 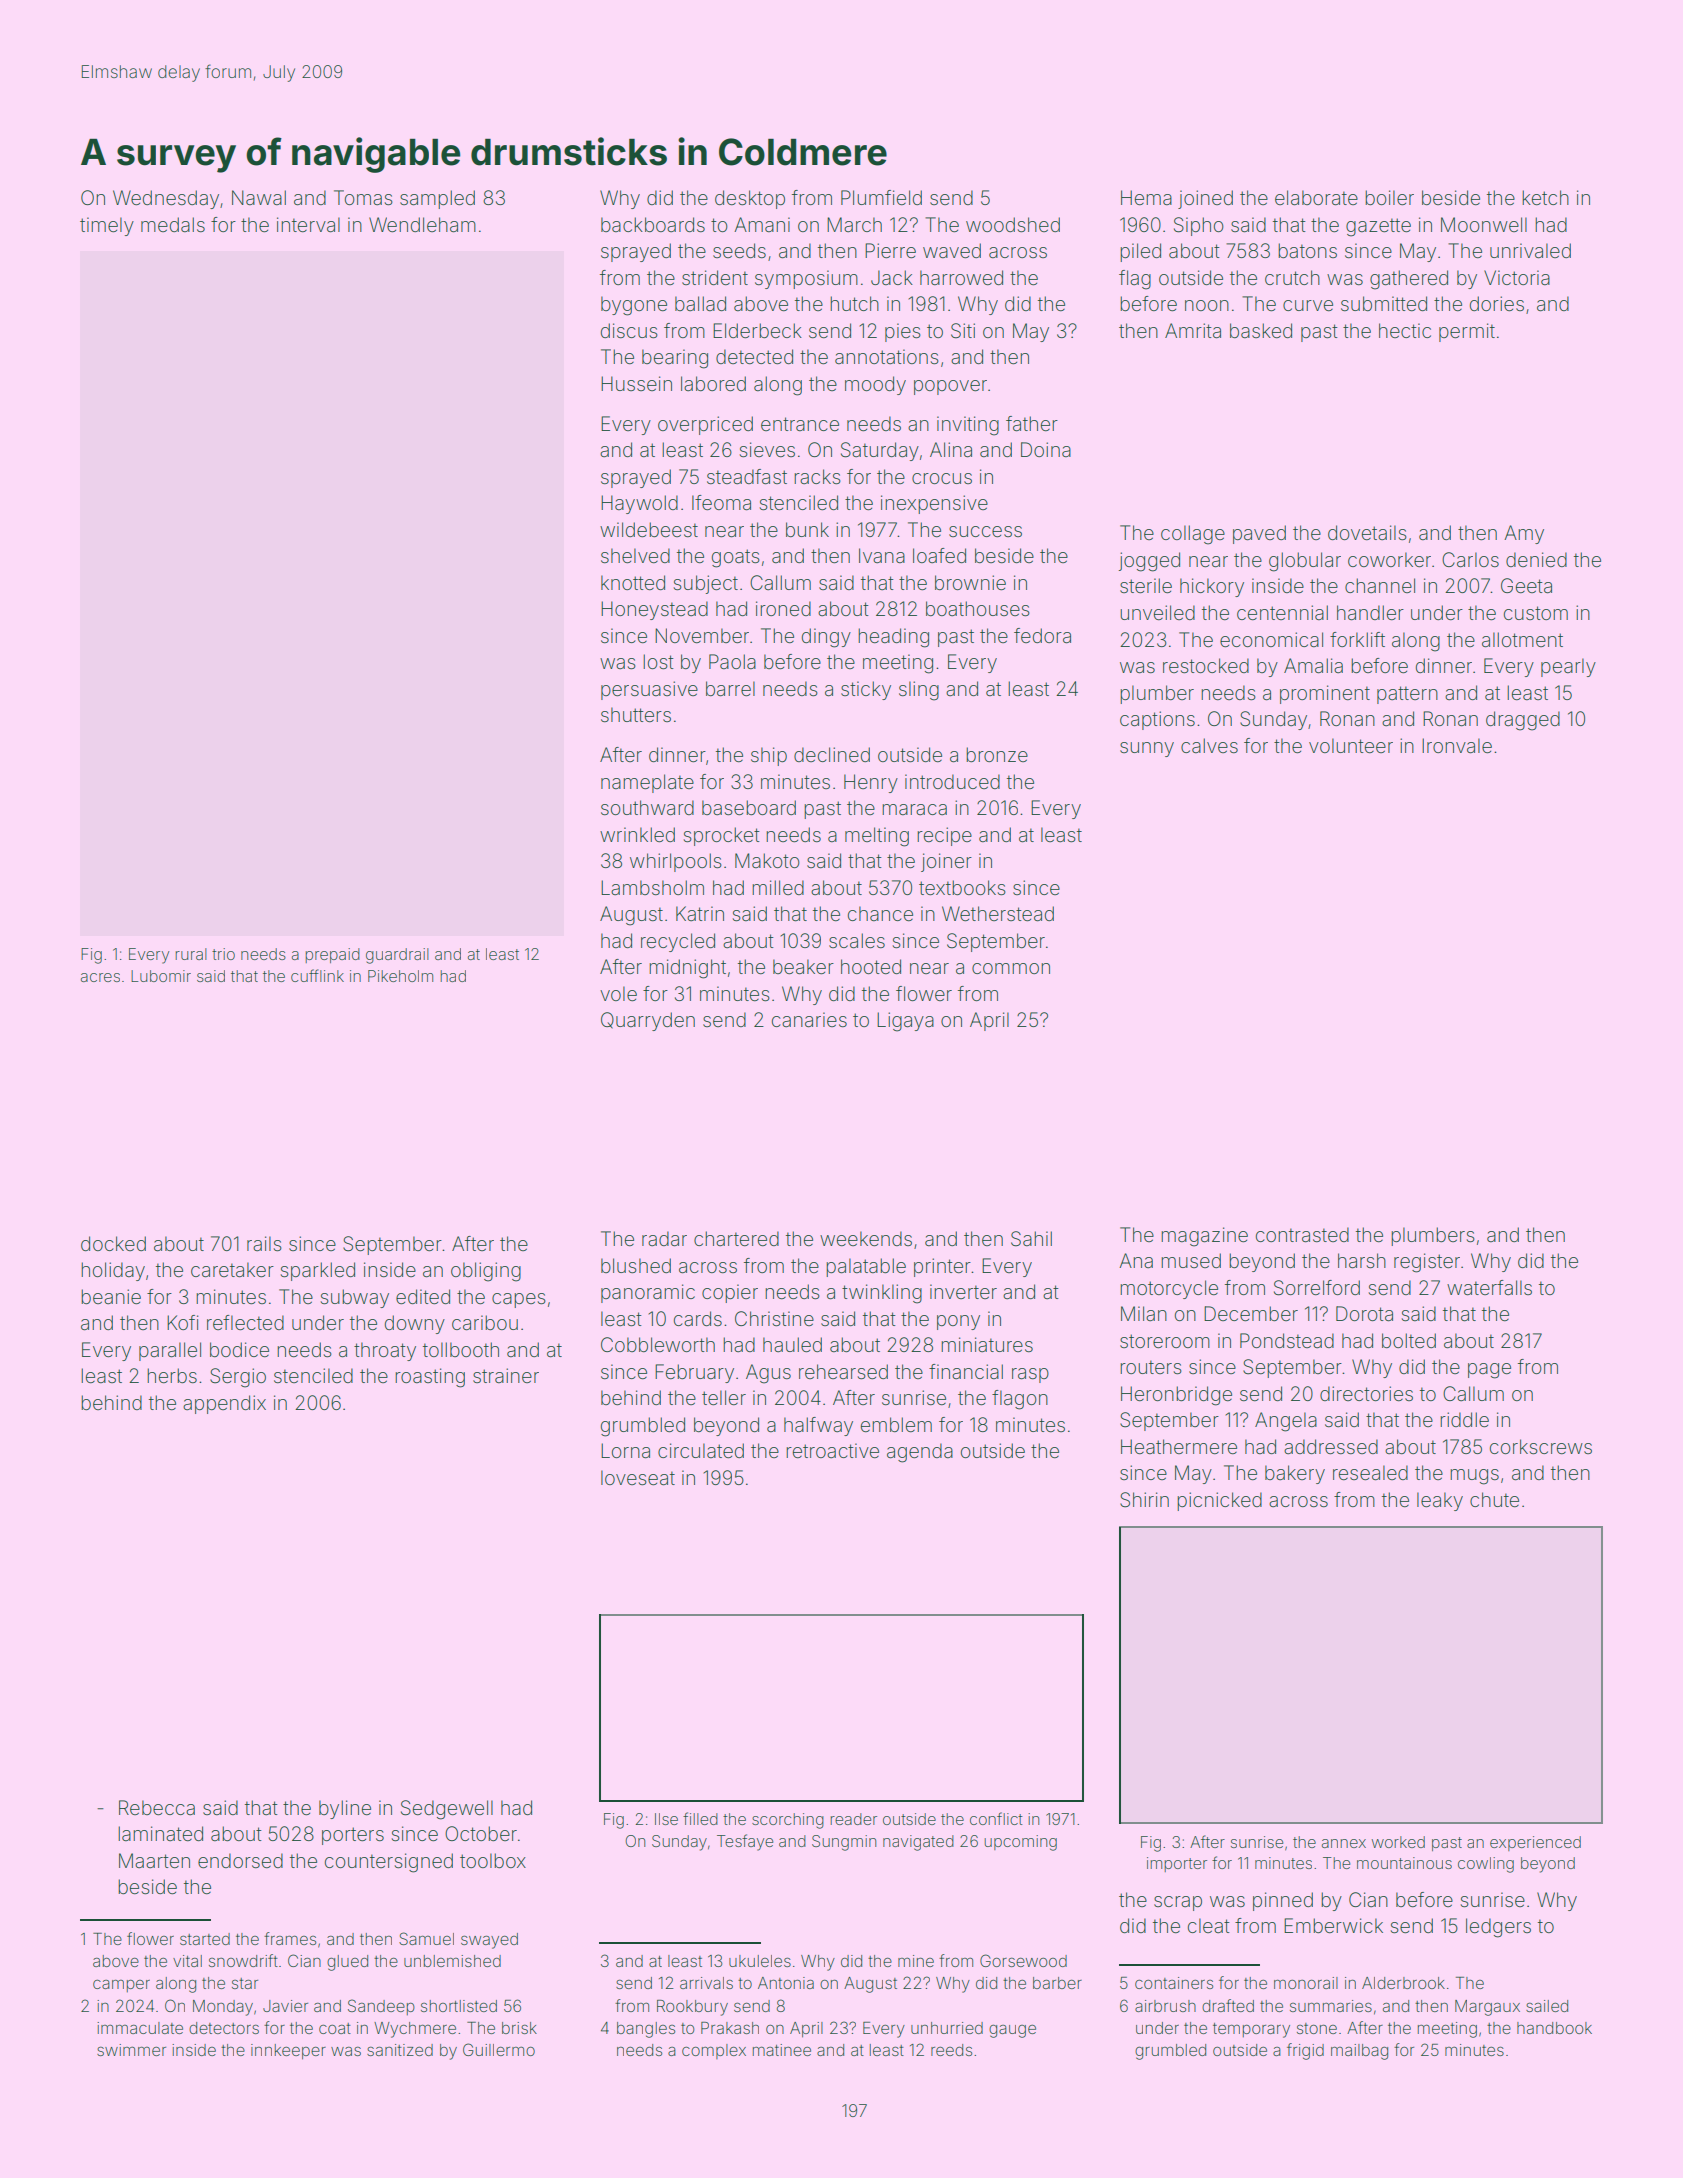 I want to click on loveseat, so click(x=638, y=1477).
